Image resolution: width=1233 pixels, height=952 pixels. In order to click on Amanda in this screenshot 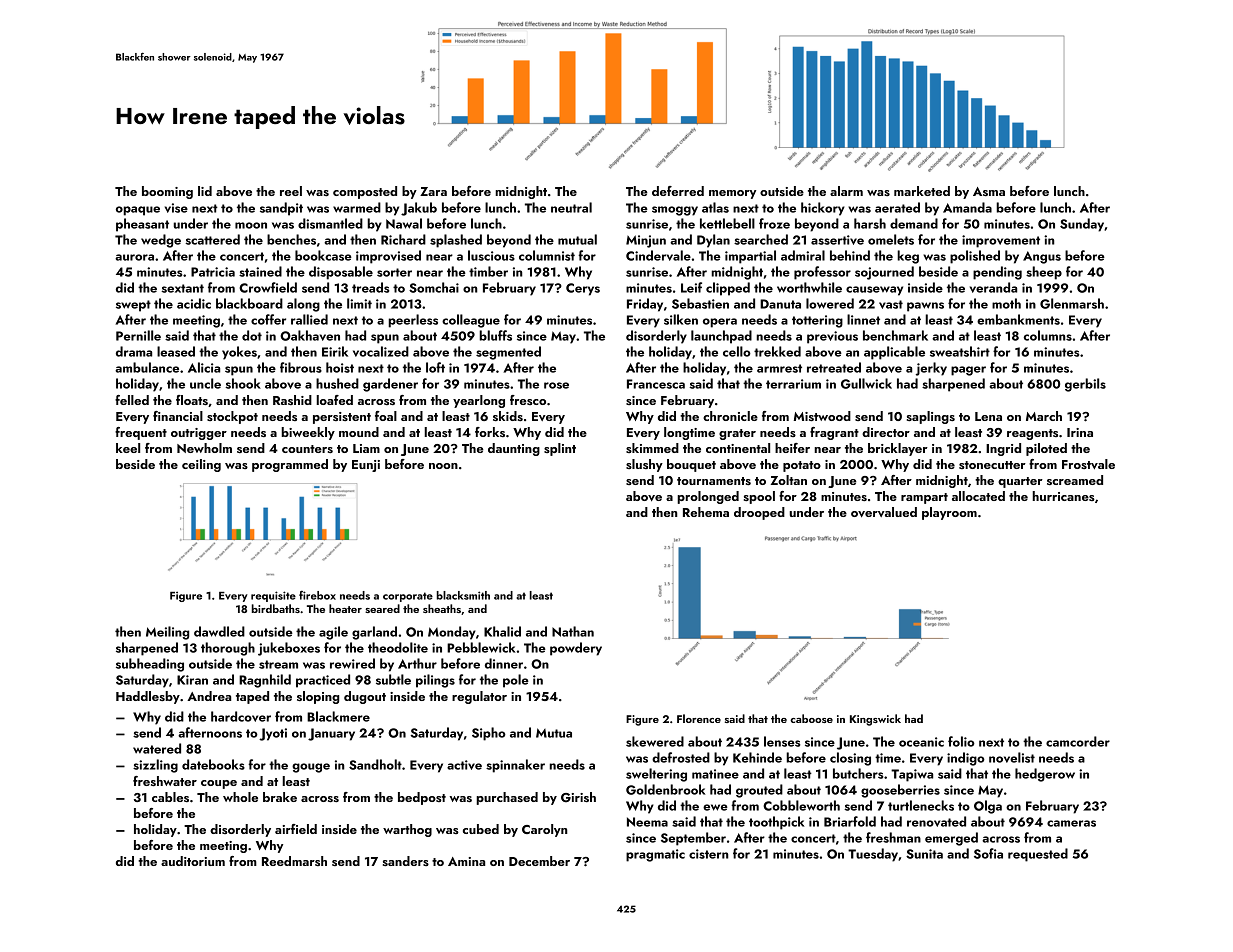, I will do `click(967, 207)`.
